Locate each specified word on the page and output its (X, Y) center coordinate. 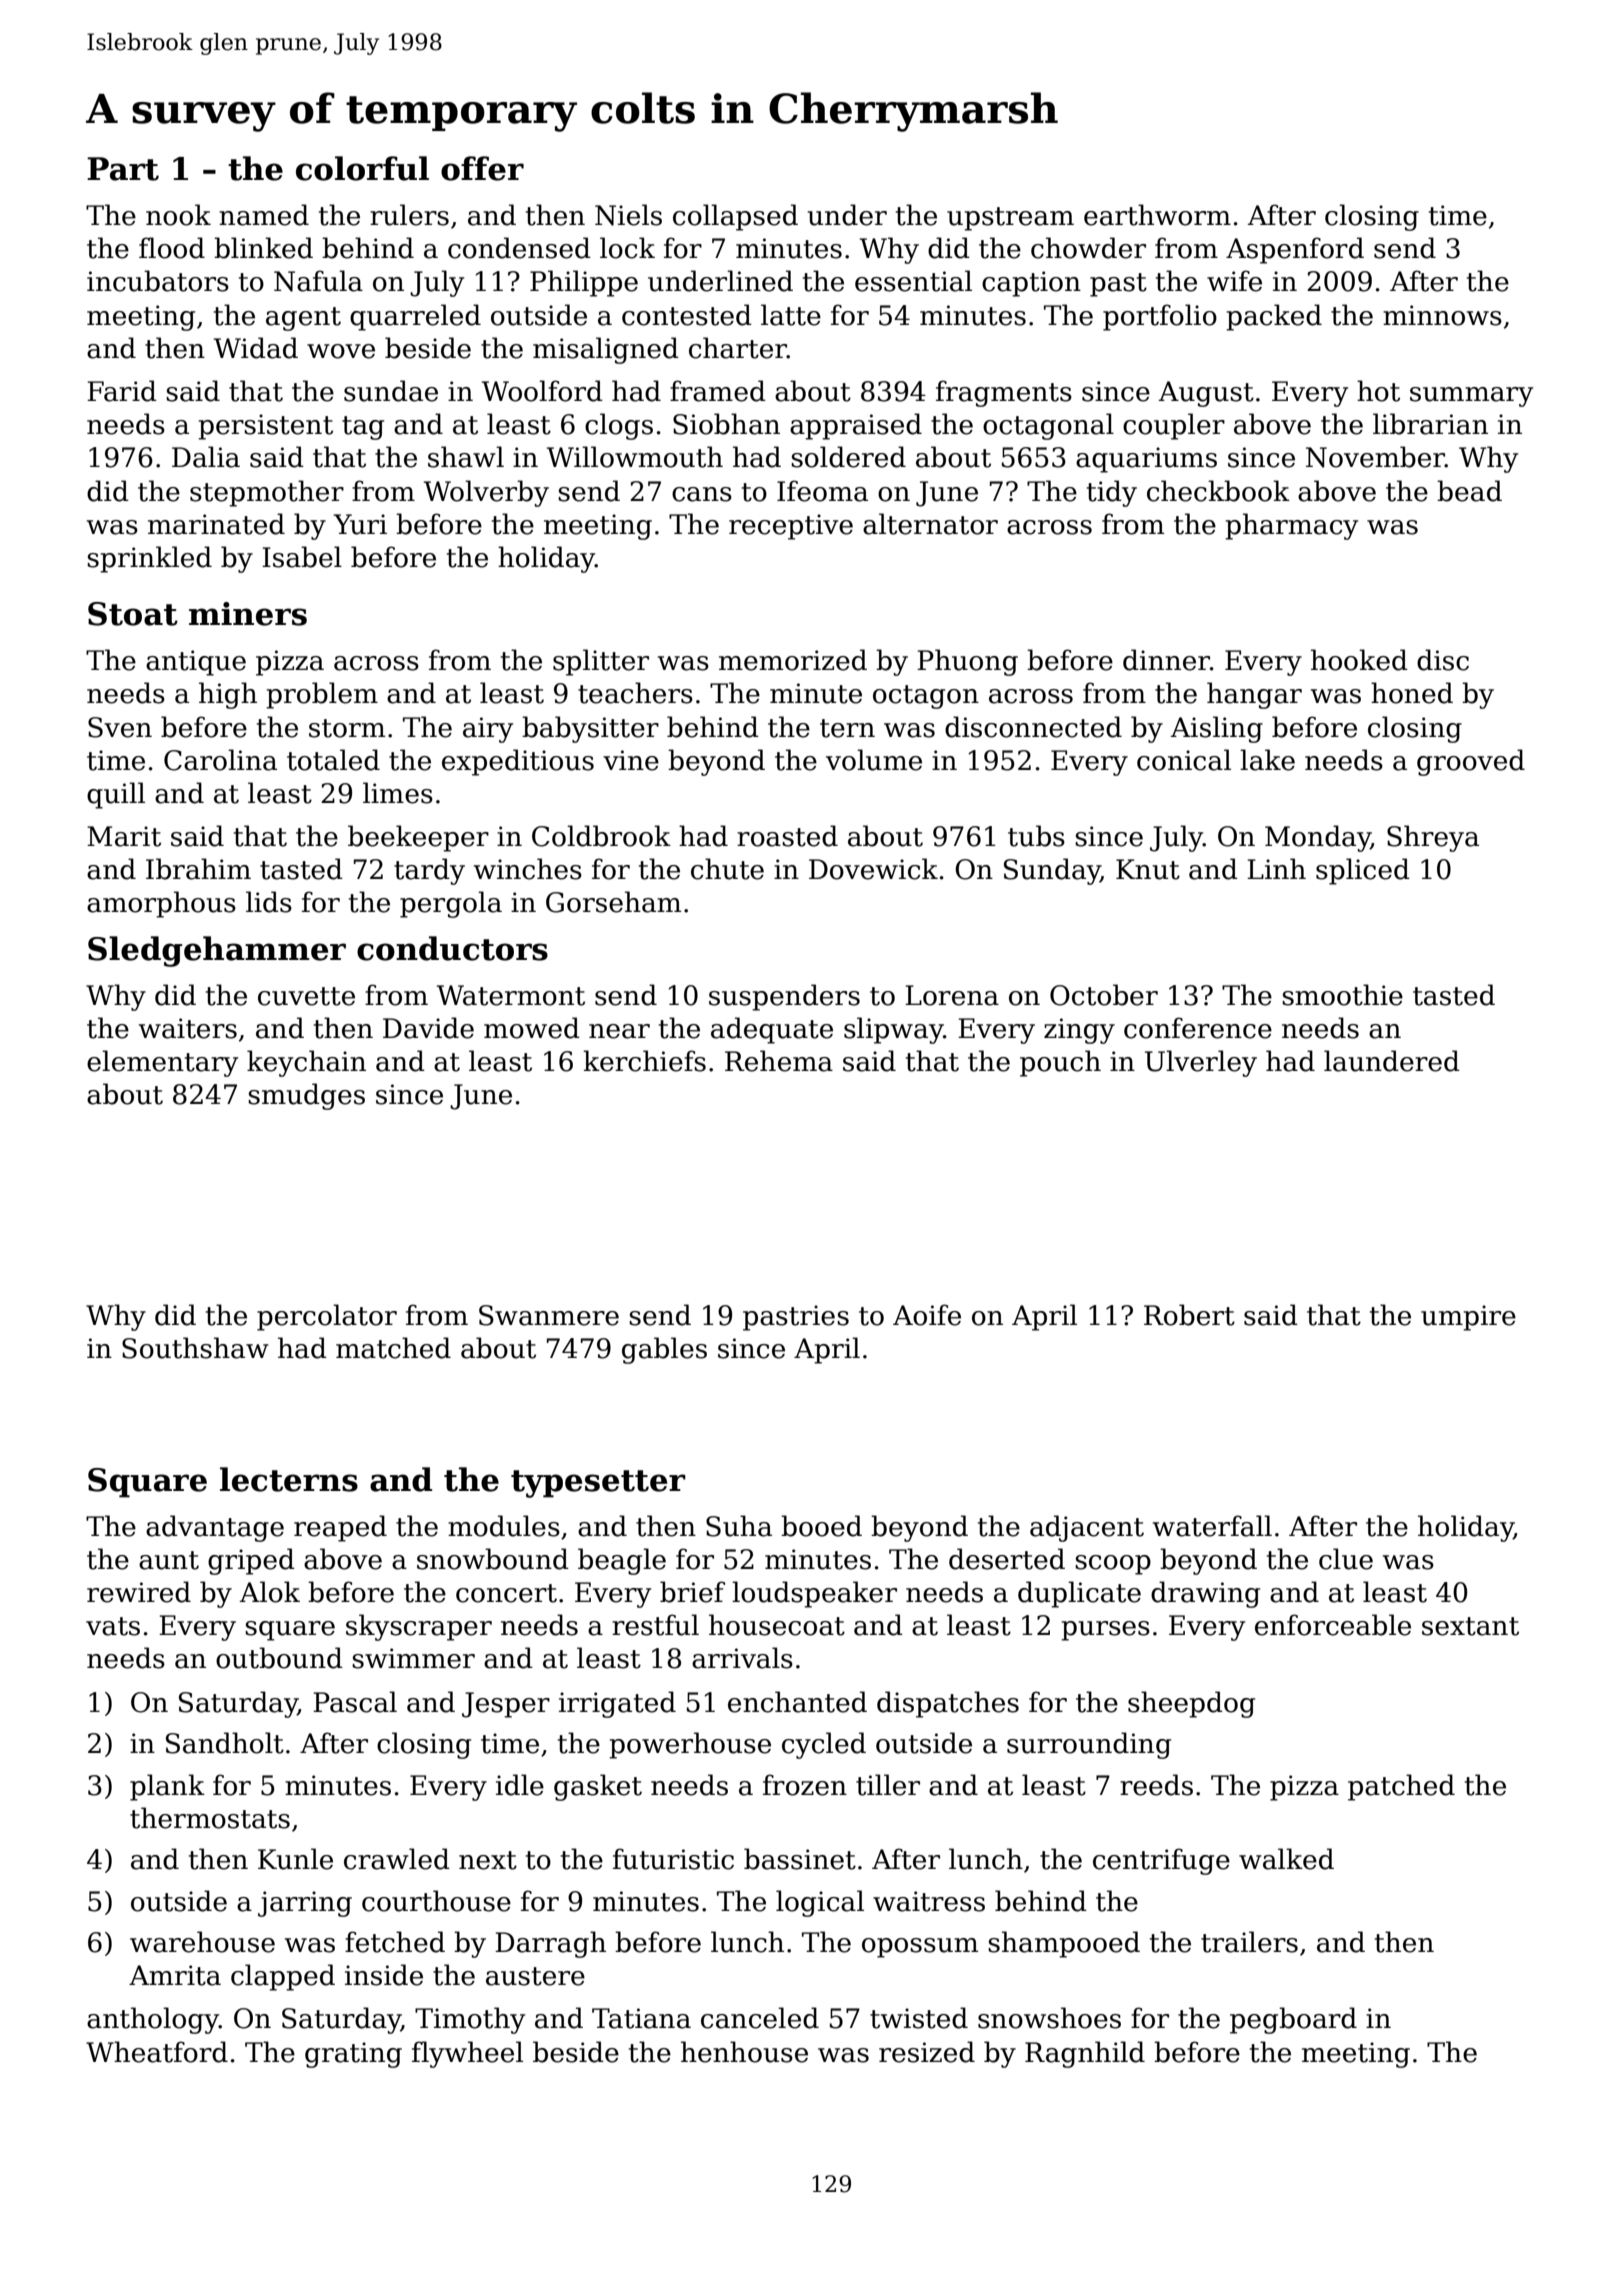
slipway (894, 1030)
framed (718, 391)
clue (1346, 1559)
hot (1378, 391)
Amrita (175, 1975)
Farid (122, 391)
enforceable (1333, 1625)
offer (482, 168)
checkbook (1218, 491)
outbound (279, 1658)
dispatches (948, 1704)
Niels (628, 215)
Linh (1276, 868)
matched (393, 1348)
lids (269, 902)
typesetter (598, 1484)
